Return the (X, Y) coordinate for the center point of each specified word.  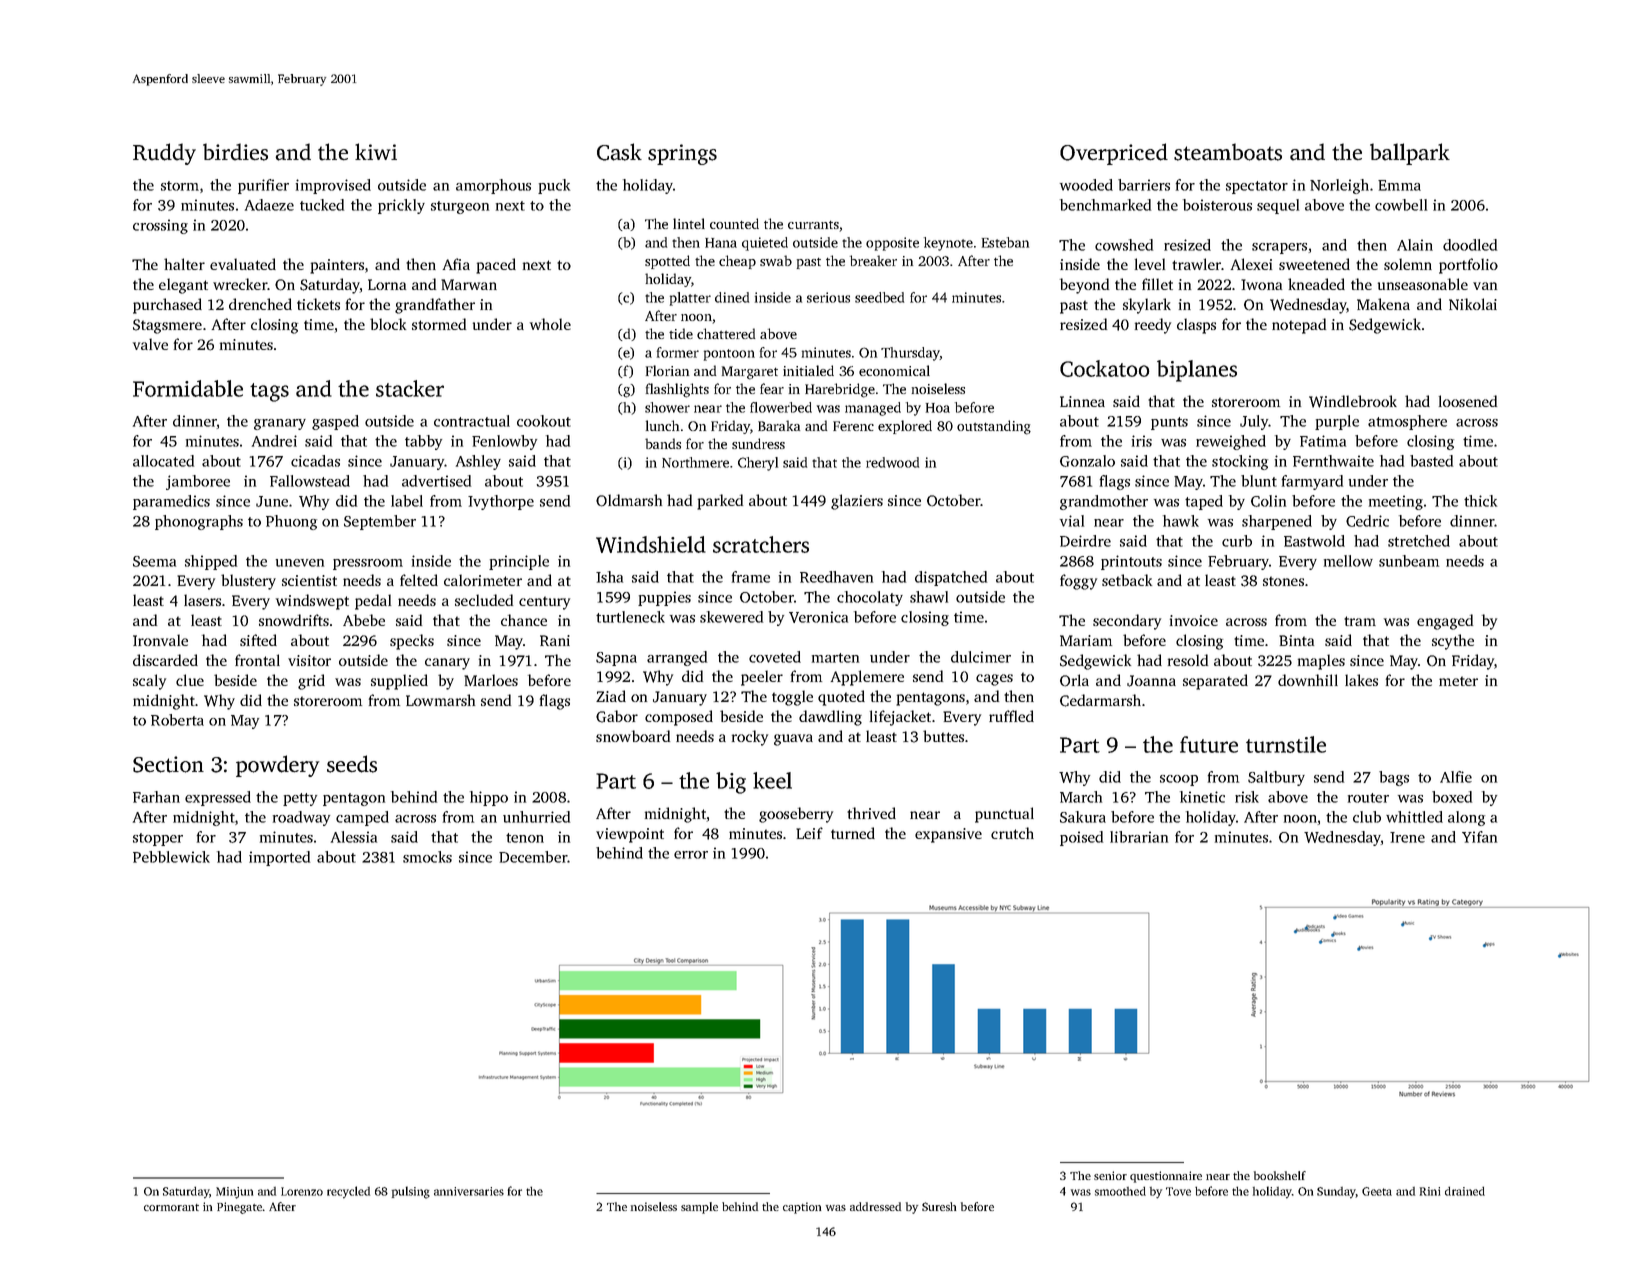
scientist (309, 580)
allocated (163, 461)
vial (1072, 521)
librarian (1139, 837)
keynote (948, 244)
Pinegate (240, 1208)
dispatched (951, 578)
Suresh (939, 1206)
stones (1283, 581)
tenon (525, 838)
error (691, 855)
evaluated (243, 264)
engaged (1445, 622)
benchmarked (1105, 205)
